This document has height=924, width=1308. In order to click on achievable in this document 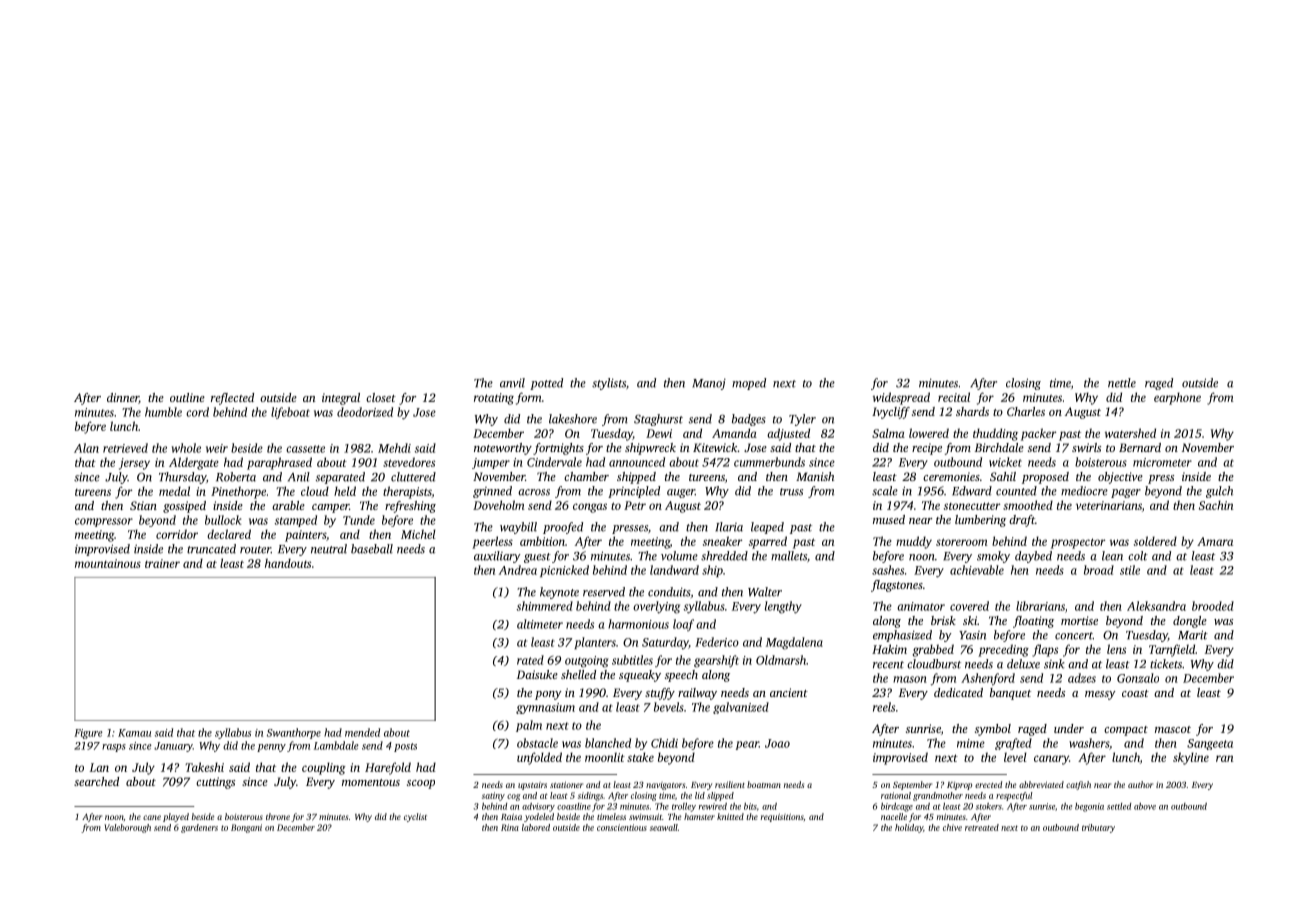, I will do `click(977, 570)`.
